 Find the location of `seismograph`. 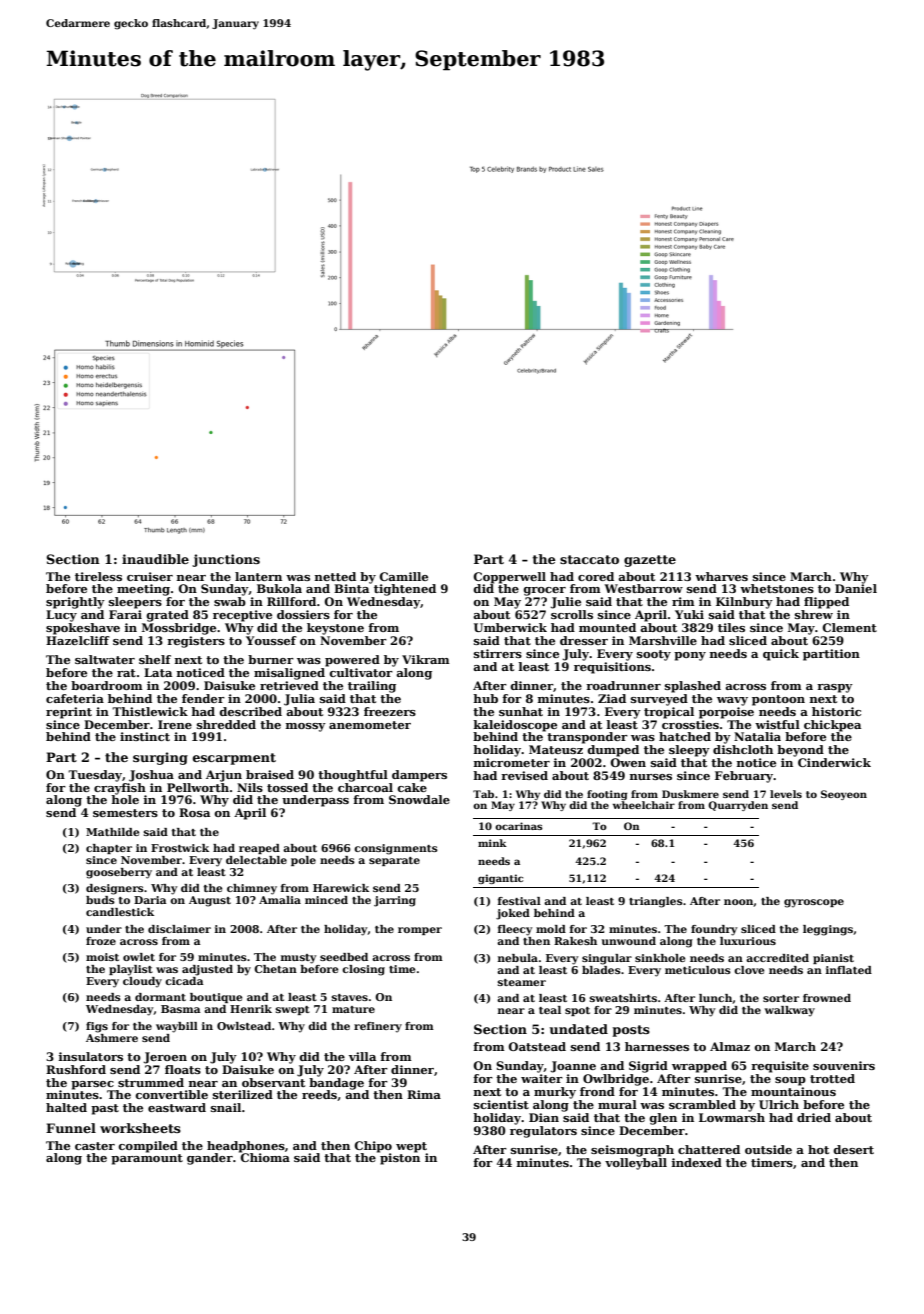

seismograph is located at coordinates (632, 1151).
